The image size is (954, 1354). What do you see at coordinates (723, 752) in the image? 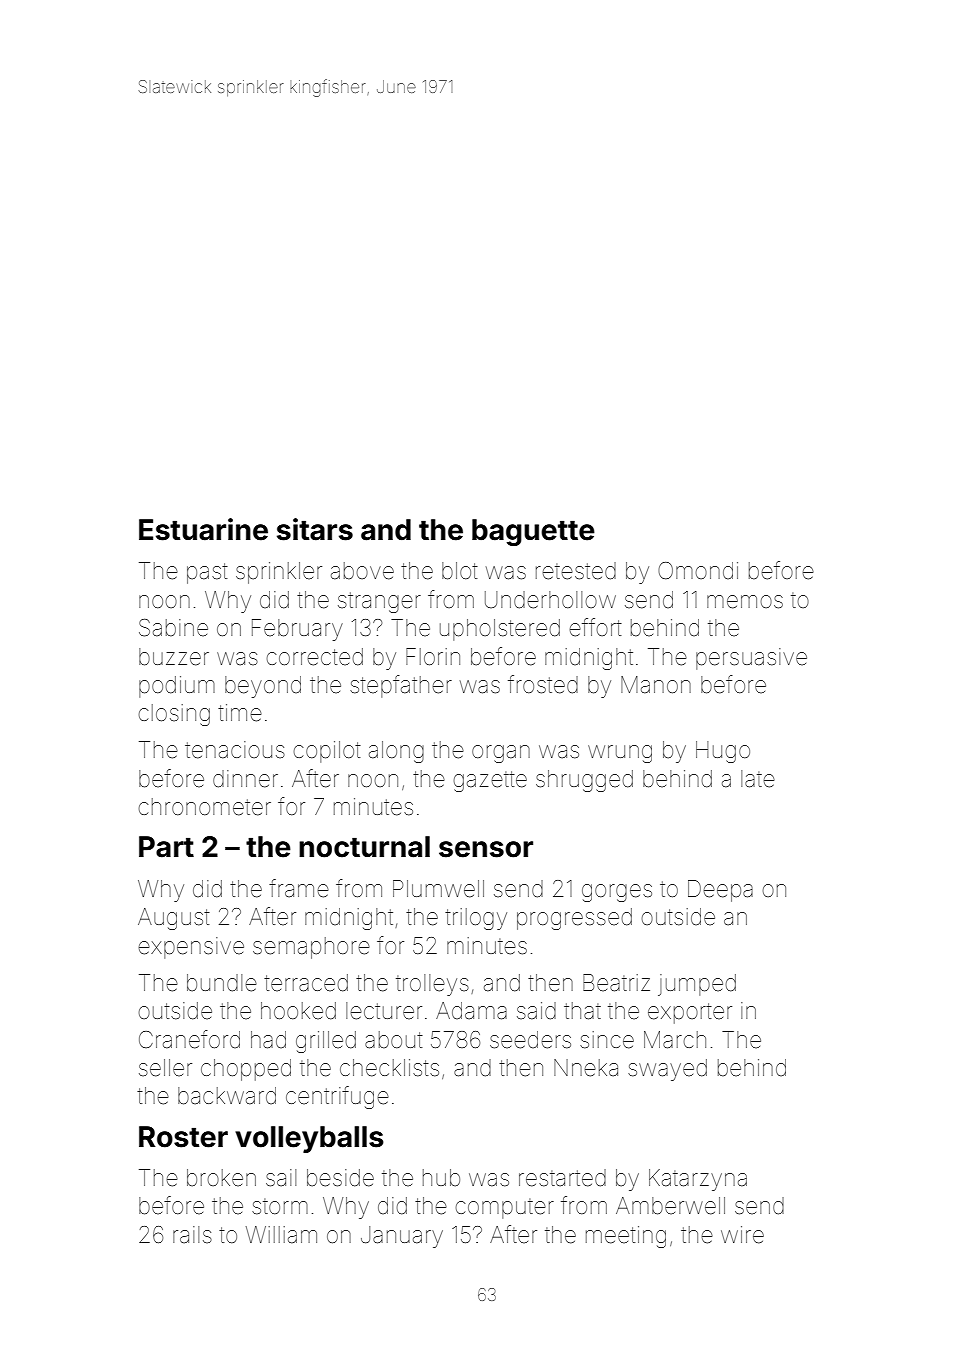
I see `Hugo` at bounding box center [723, 752].
